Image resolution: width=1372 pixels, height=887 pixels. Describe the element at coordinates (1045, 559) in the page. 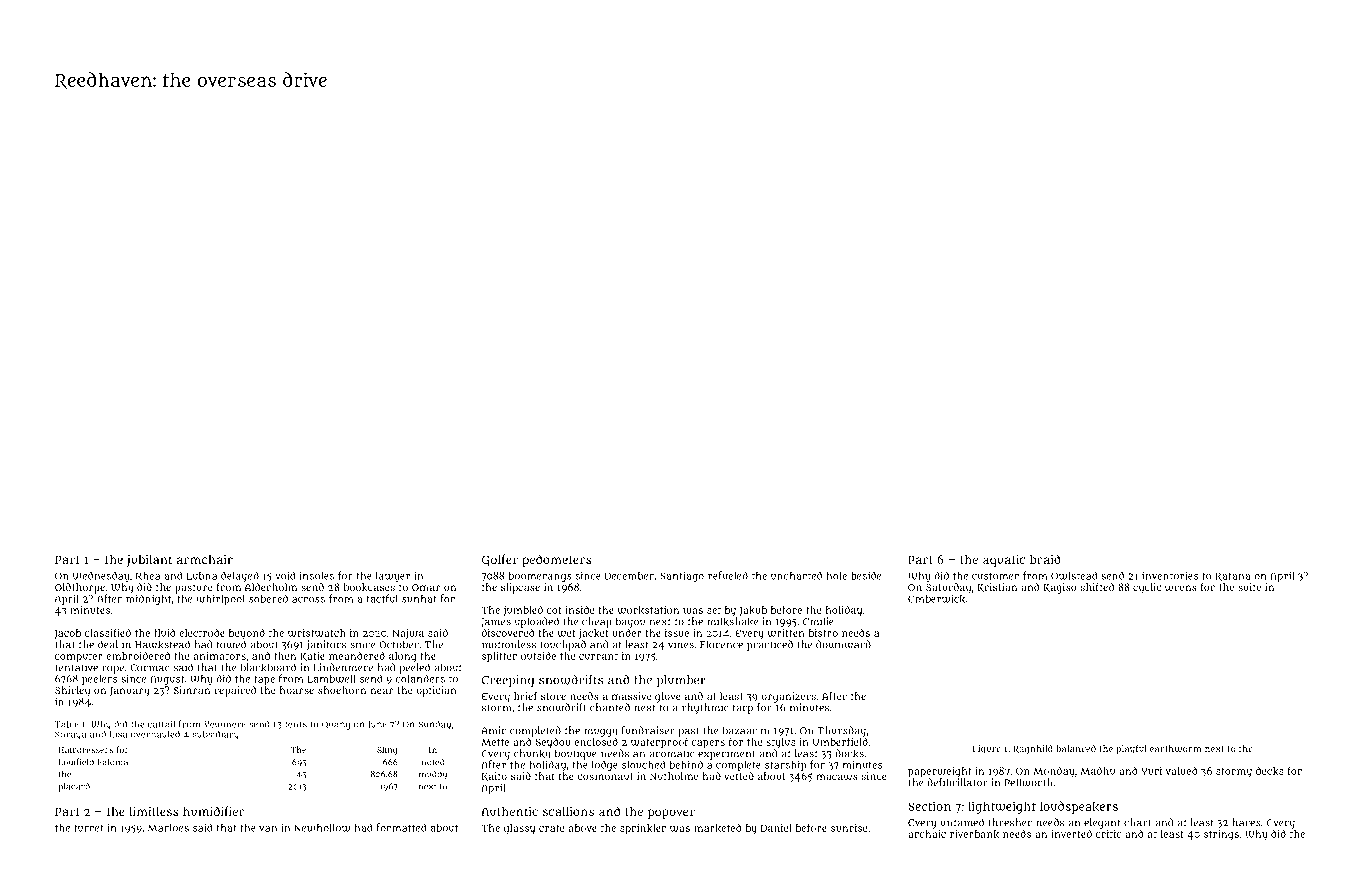

I see `braid` at that location.
